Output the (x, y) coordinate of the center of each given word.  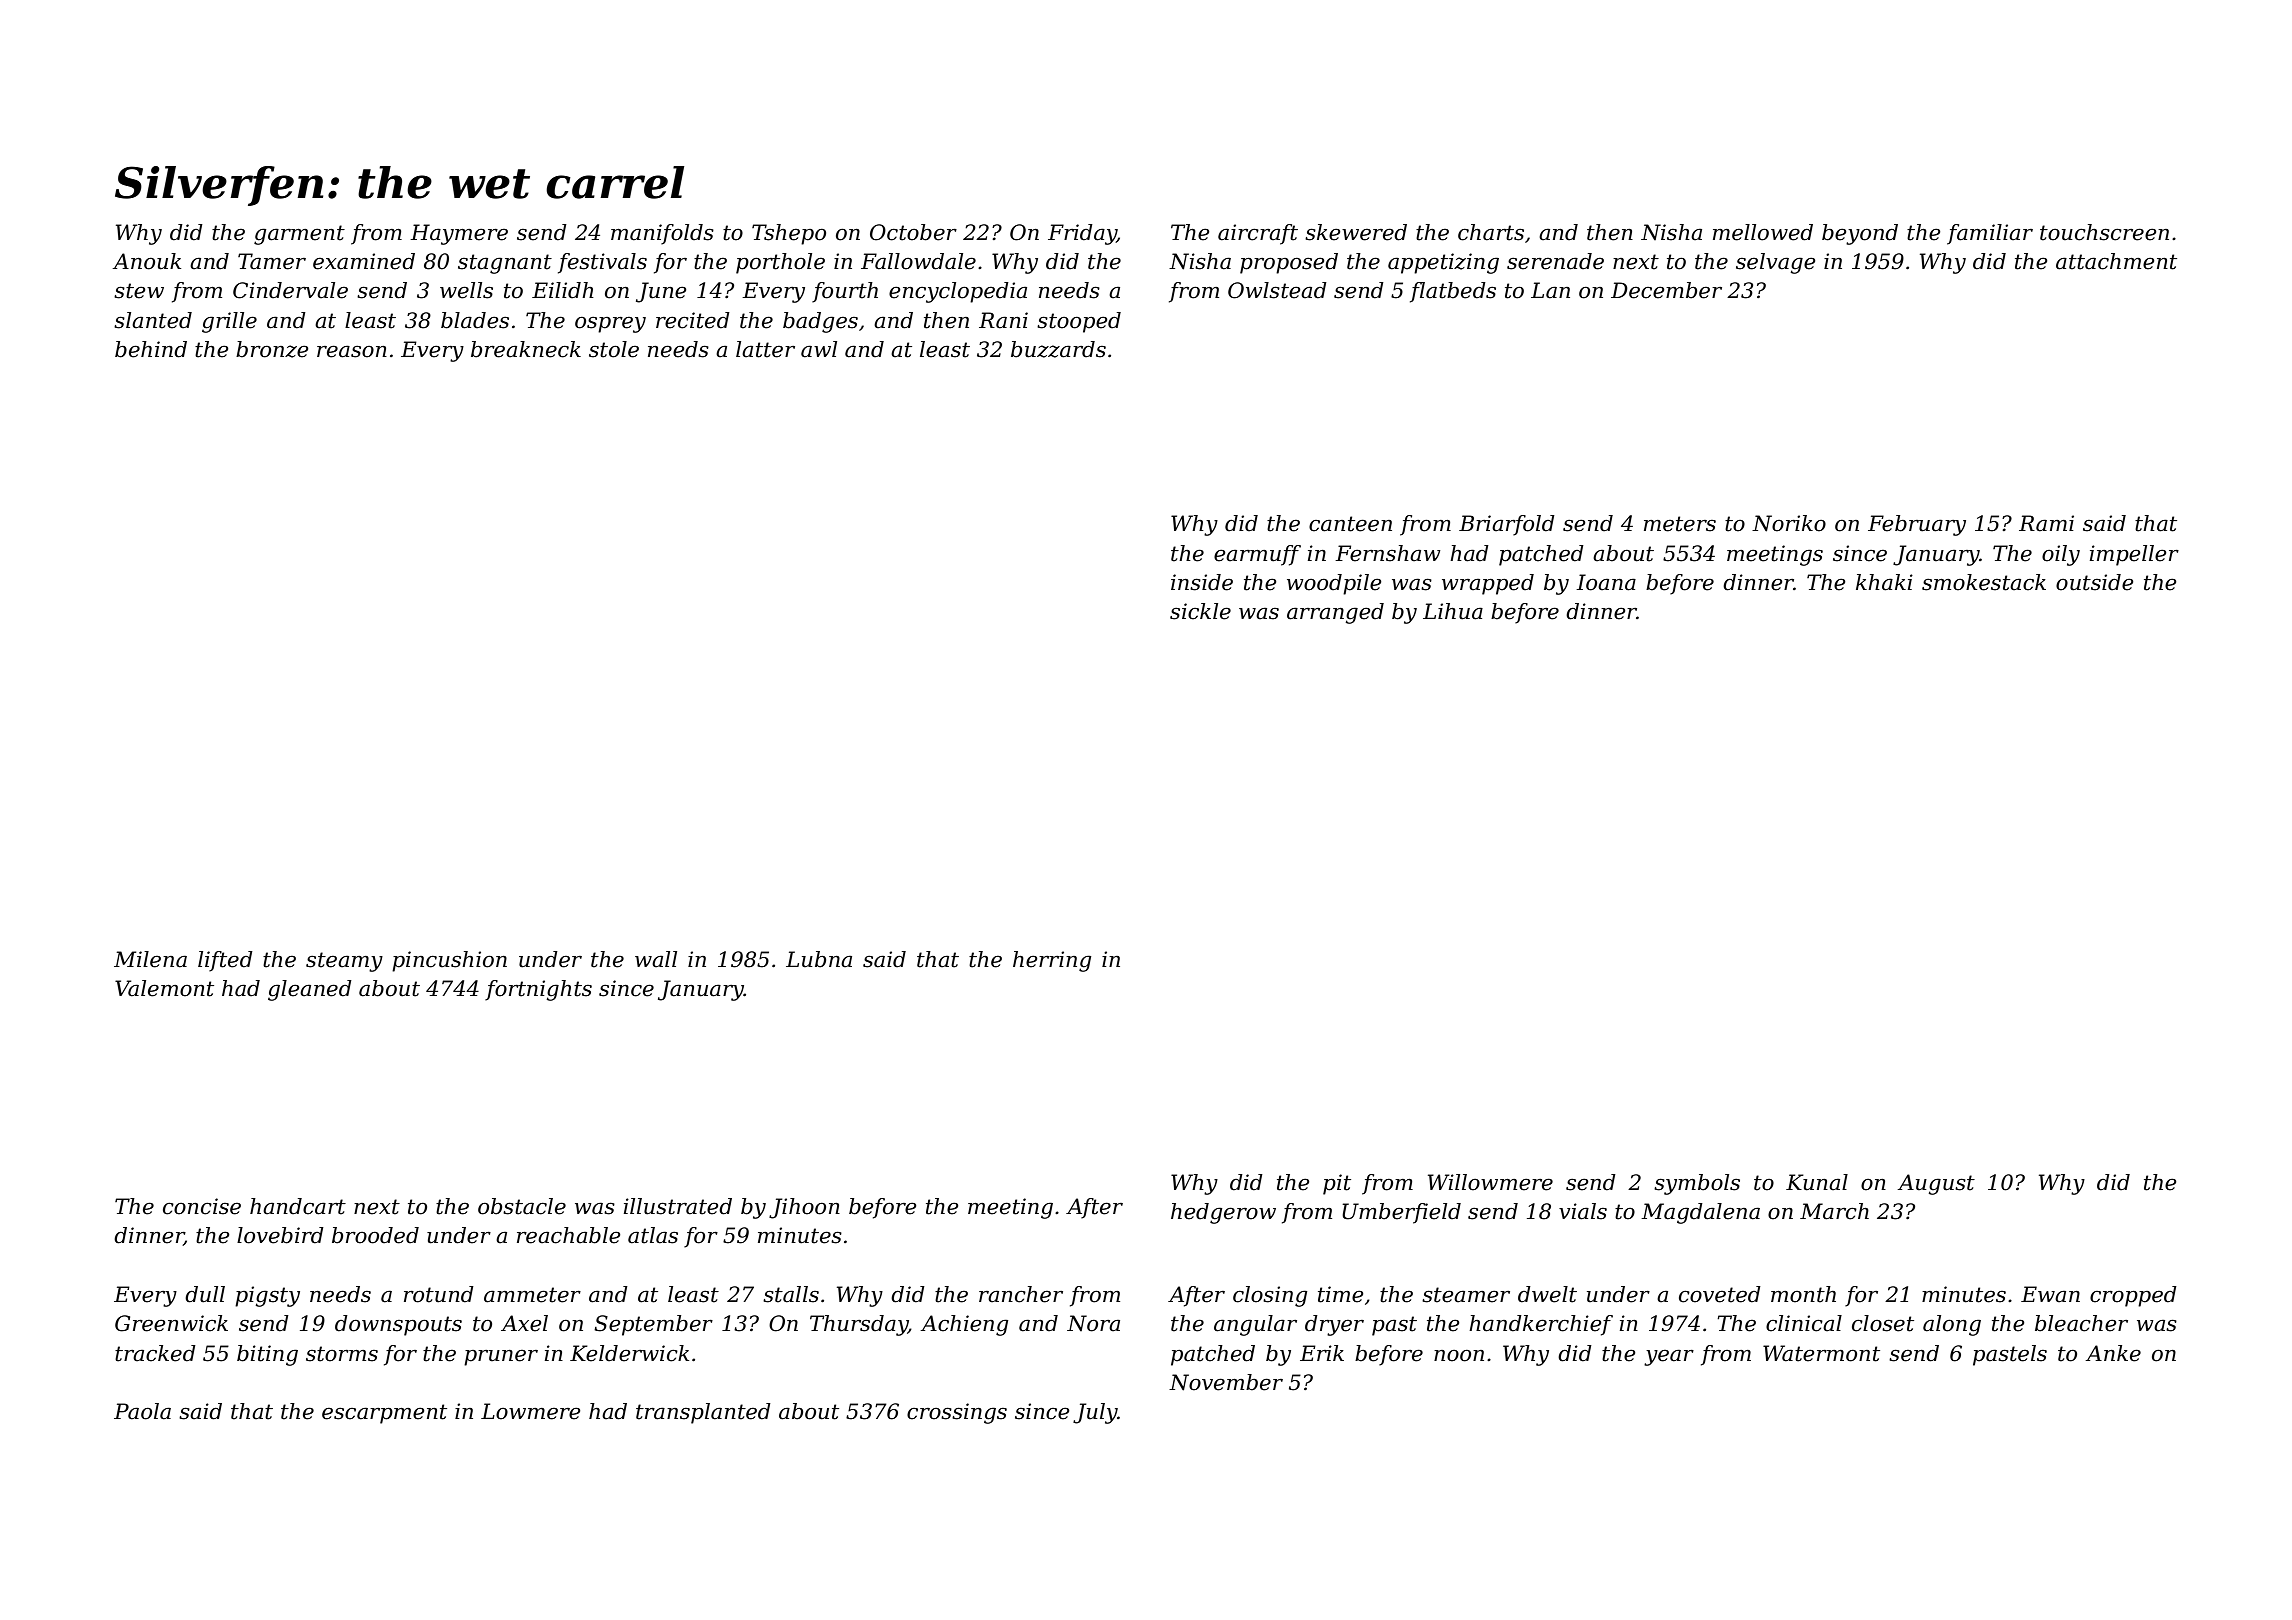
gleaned (310, 990)
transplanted (703, 1413)
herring (1052, 961)
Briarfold (1507, 525)
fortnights (538, 990)
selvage (1776, 263)
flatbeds (1453, 292)
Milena (150, 959)
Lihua (1453, 611)
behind (151, 349)
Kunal (1817, 1182)
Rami (2046, 523)
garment (299, 235)
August (1936, 1184)
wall (656, 959)
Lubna (819, 959)
